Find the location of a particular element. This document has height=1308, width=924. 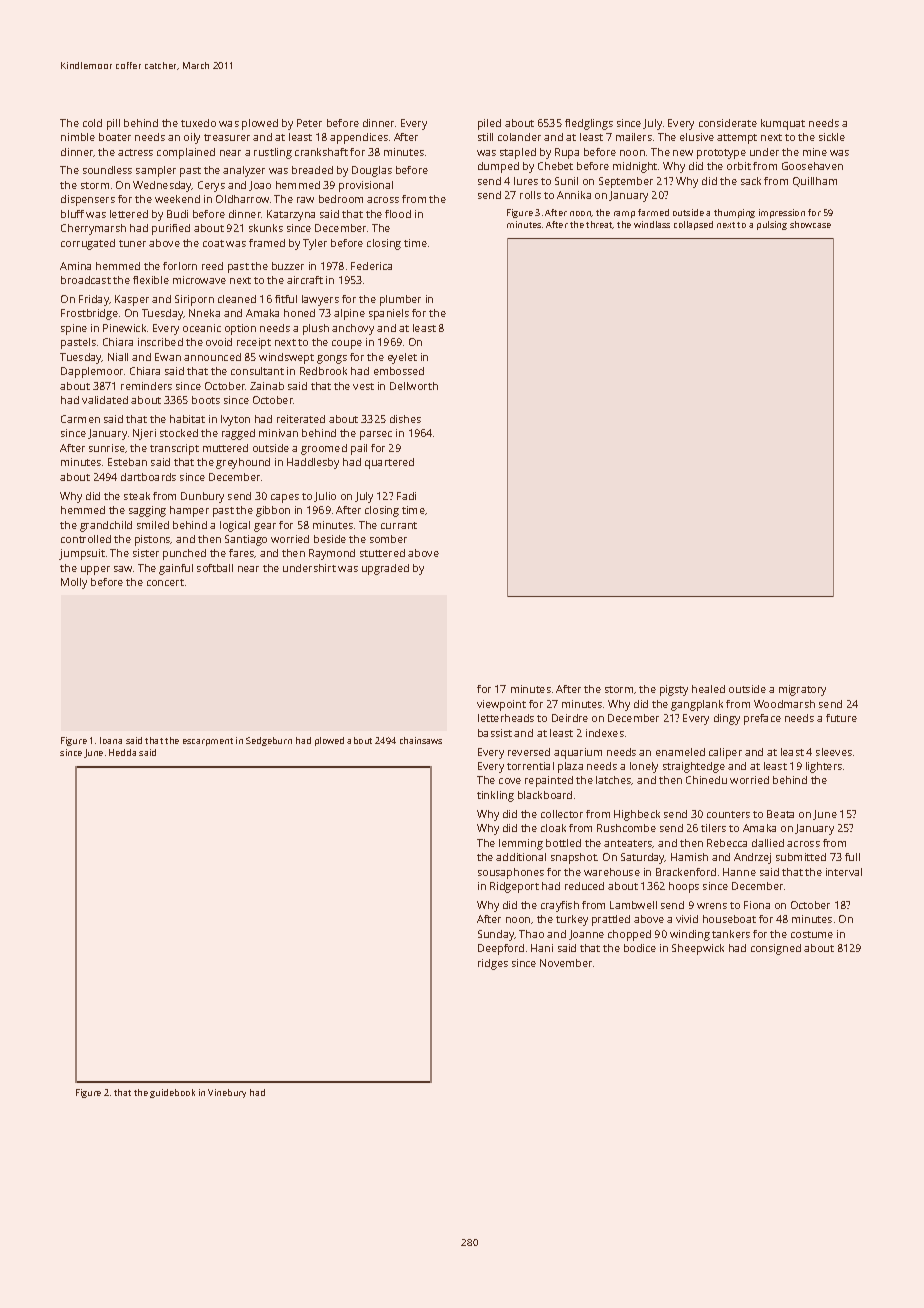

Hedda is located at coordinates (122, 752).
